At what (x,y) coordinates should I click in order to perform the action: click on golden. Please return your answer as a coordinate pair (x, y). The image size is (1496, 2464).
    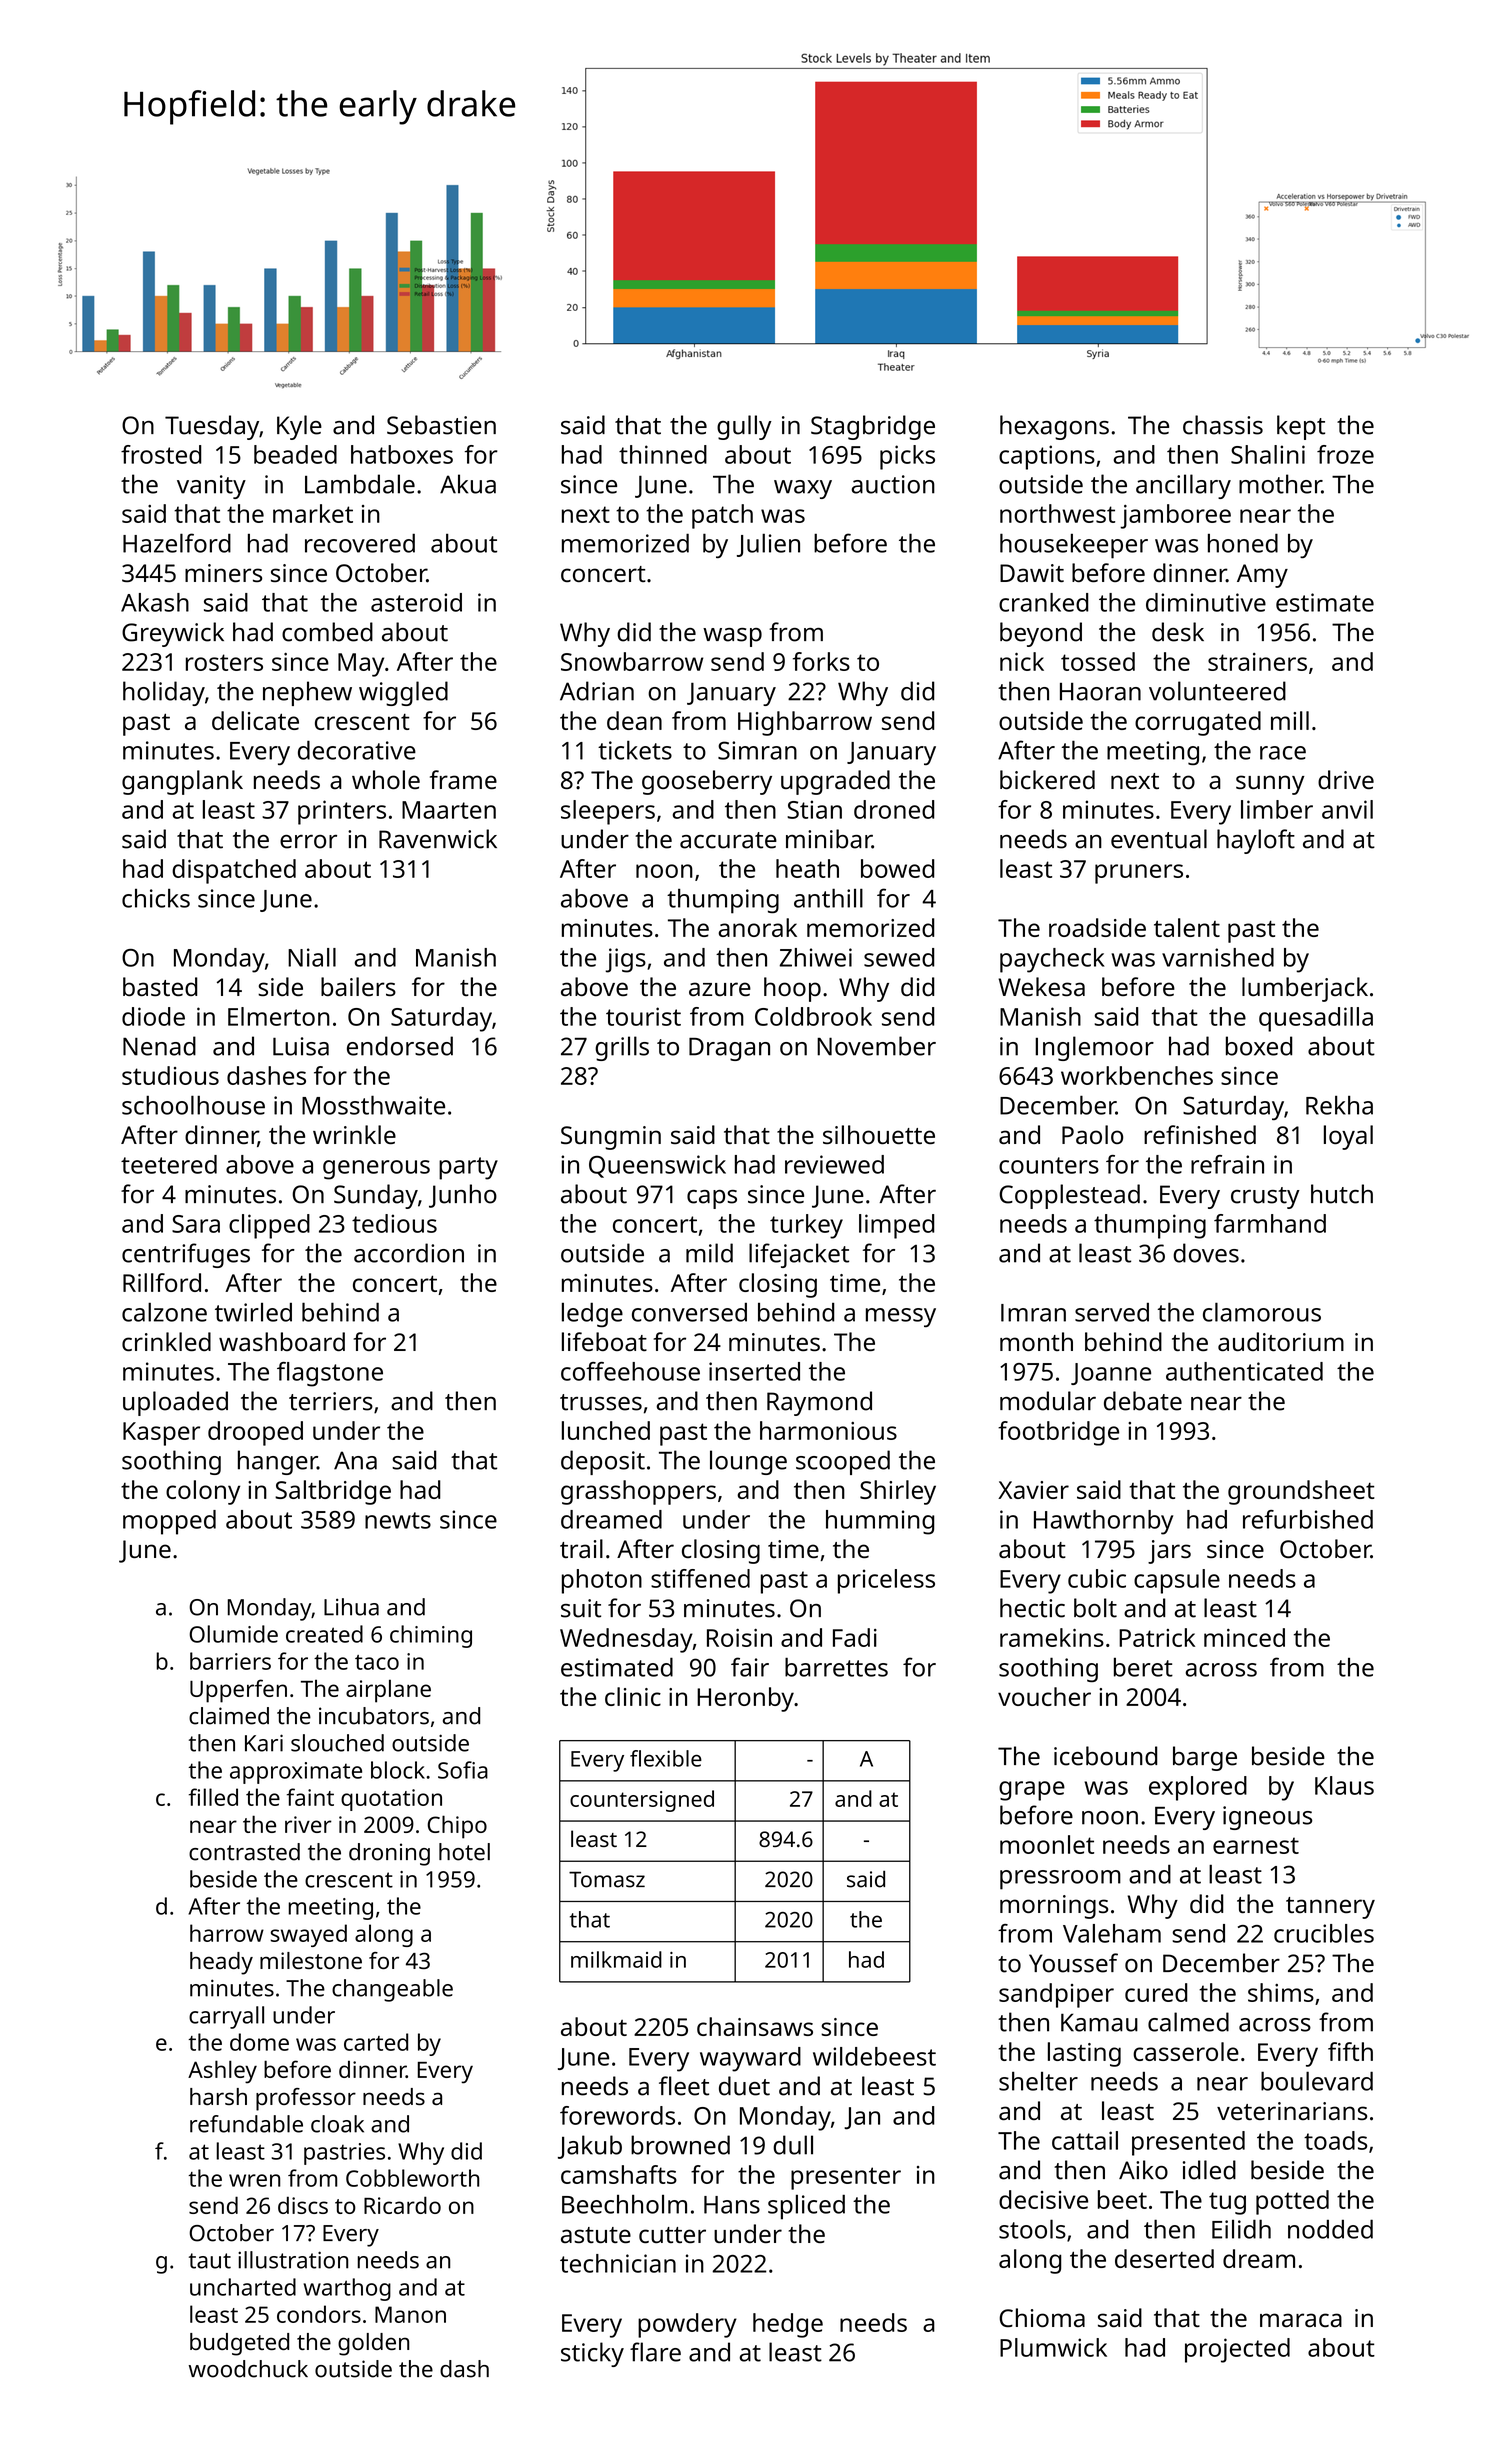
    Looking at the image, I should click on (373, 2344).
